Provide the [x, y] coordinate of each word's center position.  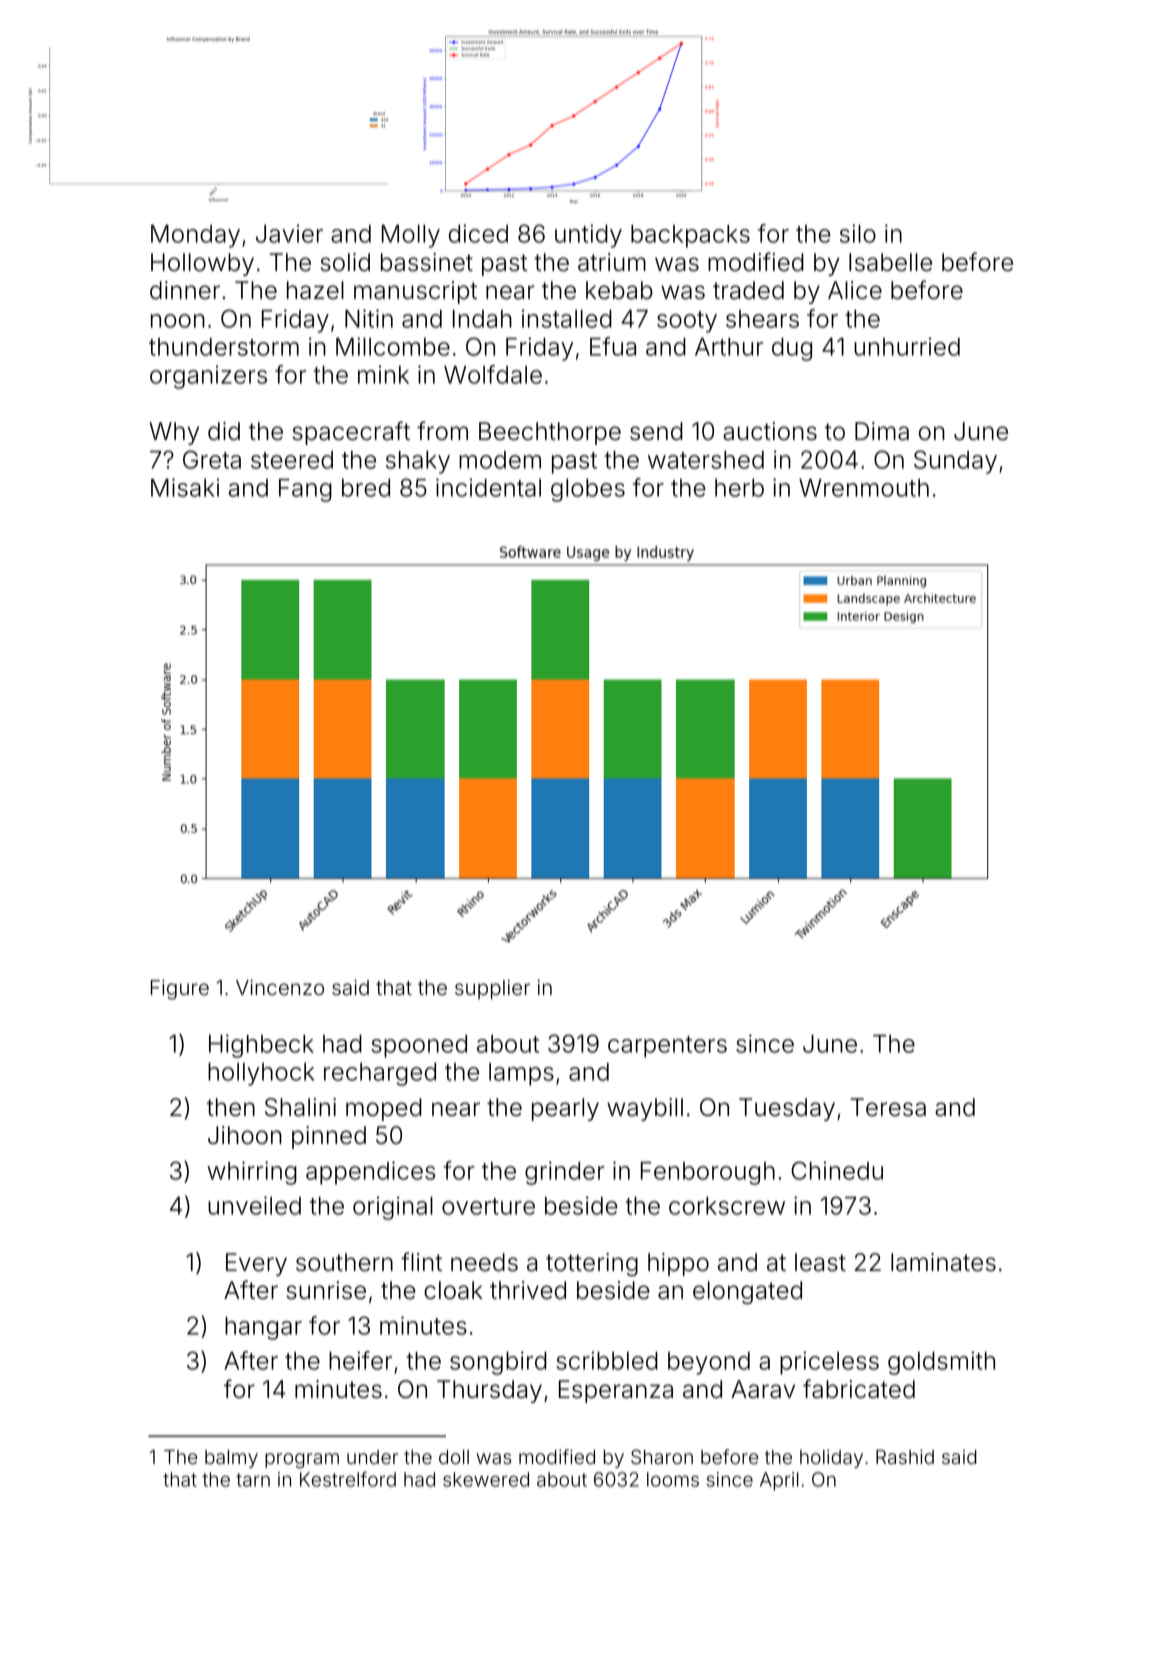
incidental [488, 487]
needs [484, 1262]
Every [256, 1264]
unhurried [907, 346]
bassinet [427, 262]
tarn [253, 1480]
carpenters [667, 1047]
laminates [943, 1262]
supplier [492, 989]
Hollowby [202, 264]
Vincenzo [280, 987]
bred [366, 488]
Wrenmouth [864, 488]
